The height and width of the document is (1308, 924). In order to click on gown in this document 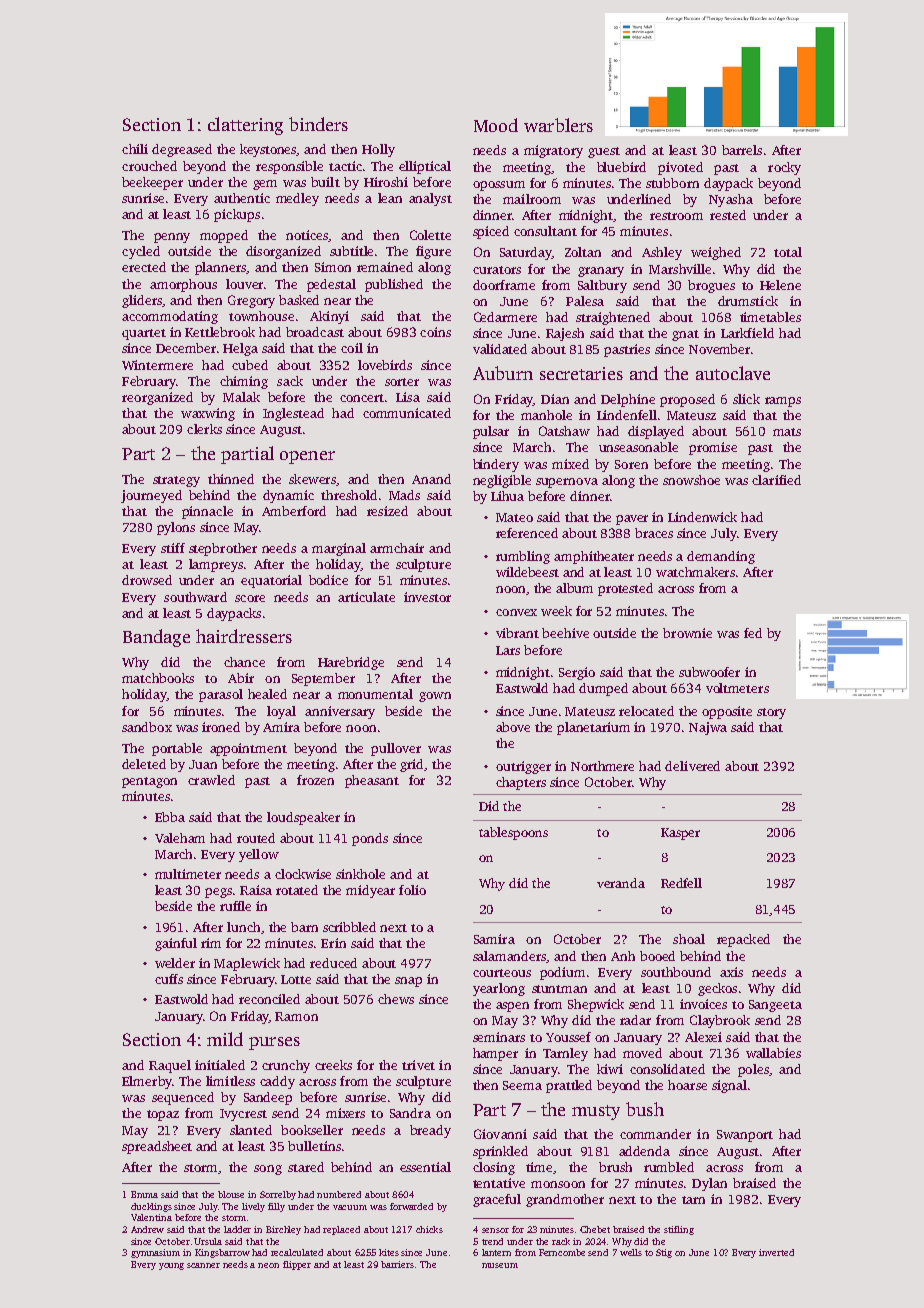, I will do `click(435, 697)`.
